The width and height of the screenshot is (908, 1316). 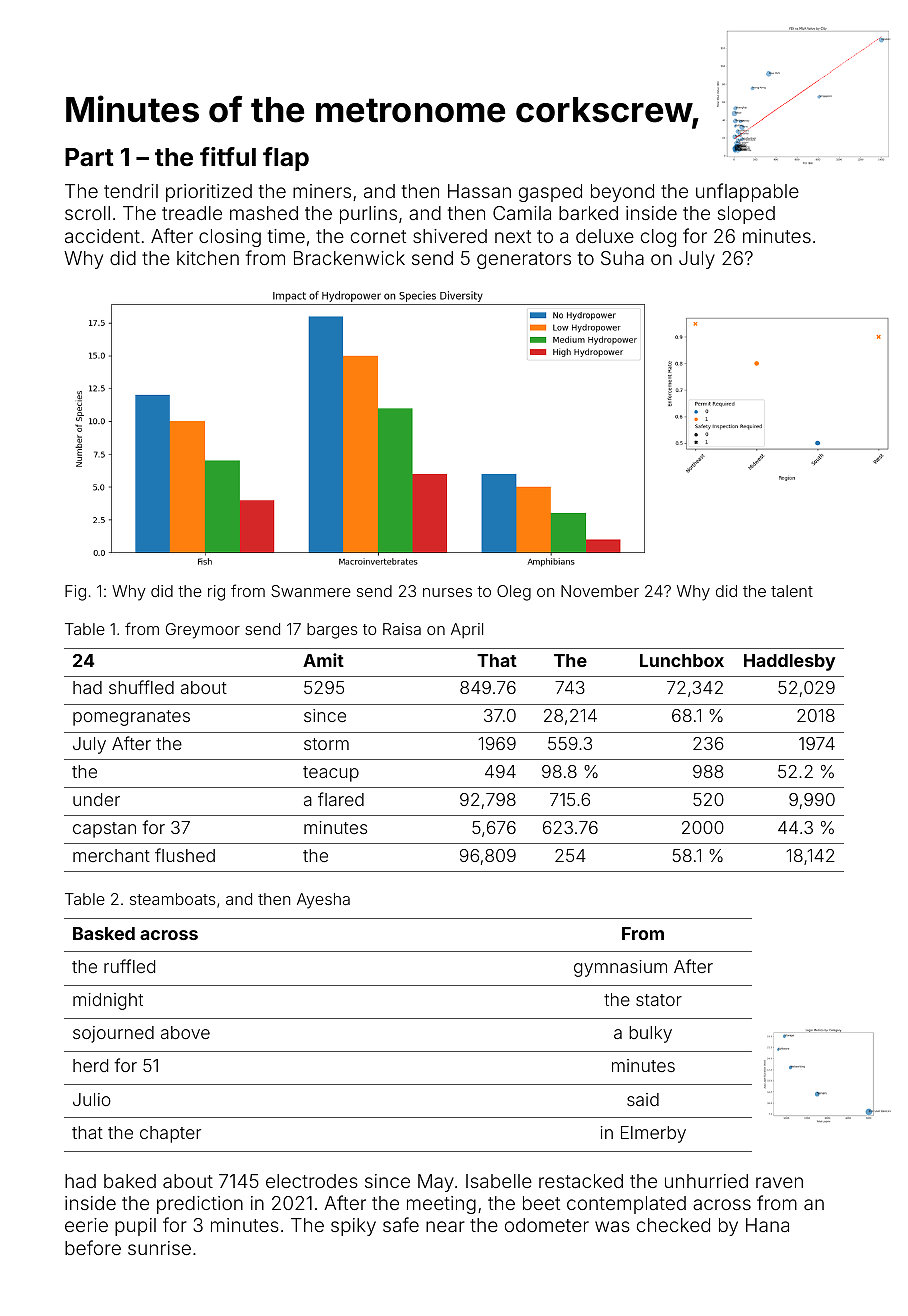 What do you see at coordinates (514, 593) in the screenshot?
I see `Oleg` at bounding box center [514, 593].
